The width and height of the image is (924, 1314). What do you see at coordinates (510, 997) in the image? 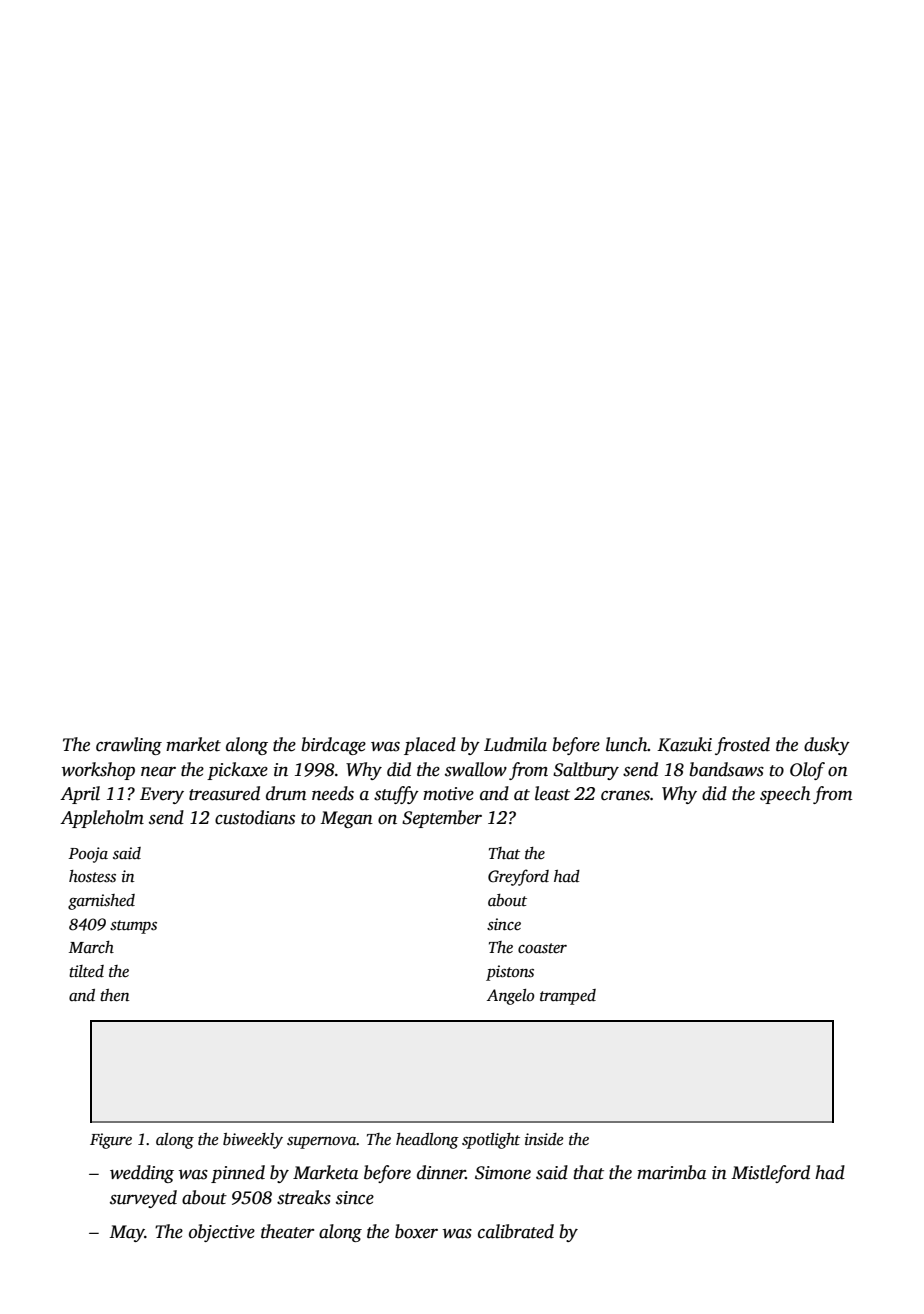
I see `Angelo` at bounding box center [510, 997].
